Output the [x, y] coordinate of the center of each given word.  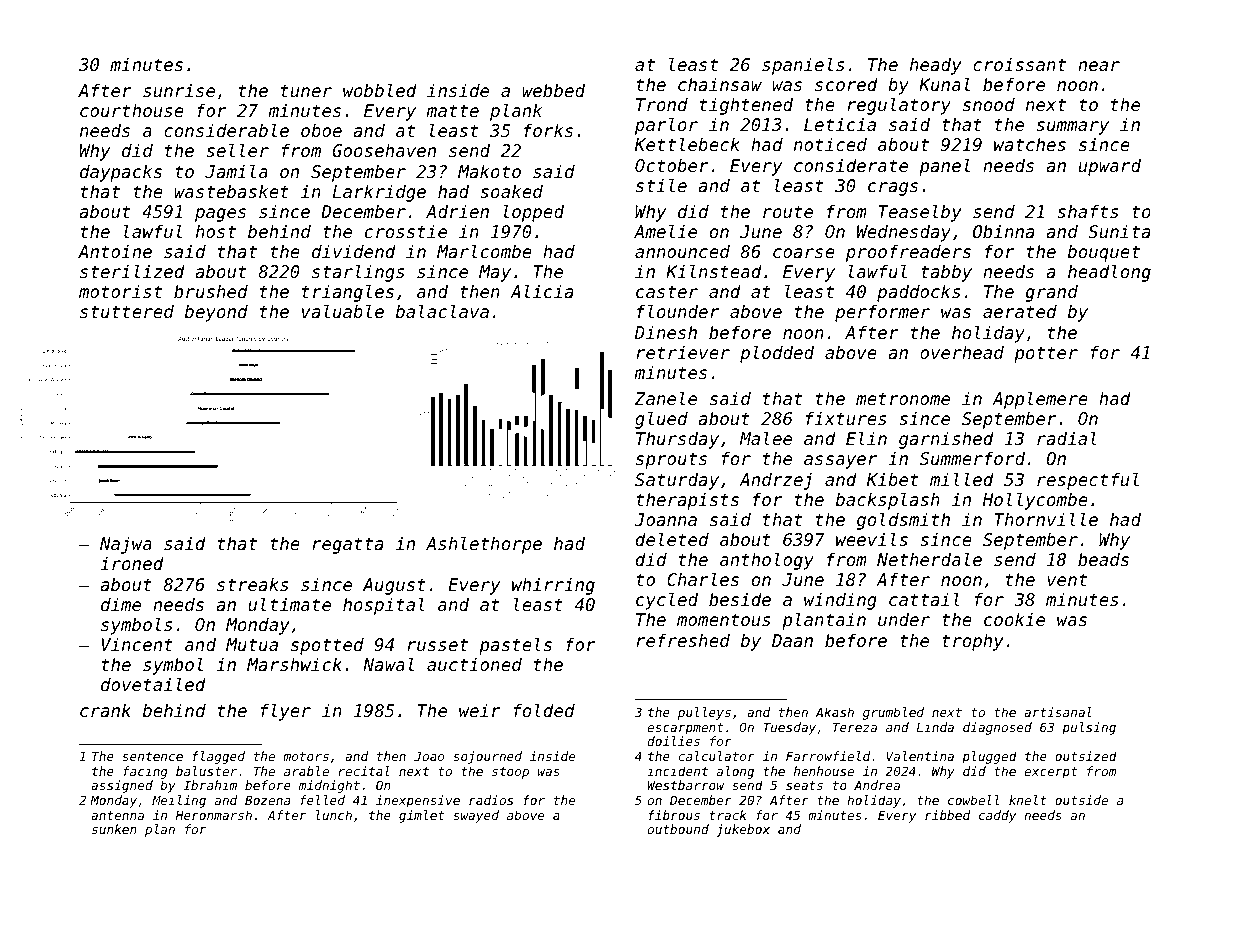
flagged [219, 757]
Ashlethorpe [484, 545]
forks [548, 130]
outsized [1086, 756]
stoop [510, 773]
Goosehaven [384, 150]
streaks [253, 584]
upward [1110, 167]
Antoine [115, 251]
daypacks [121, 173]
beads [1103, 559]
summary [1072, 128]
